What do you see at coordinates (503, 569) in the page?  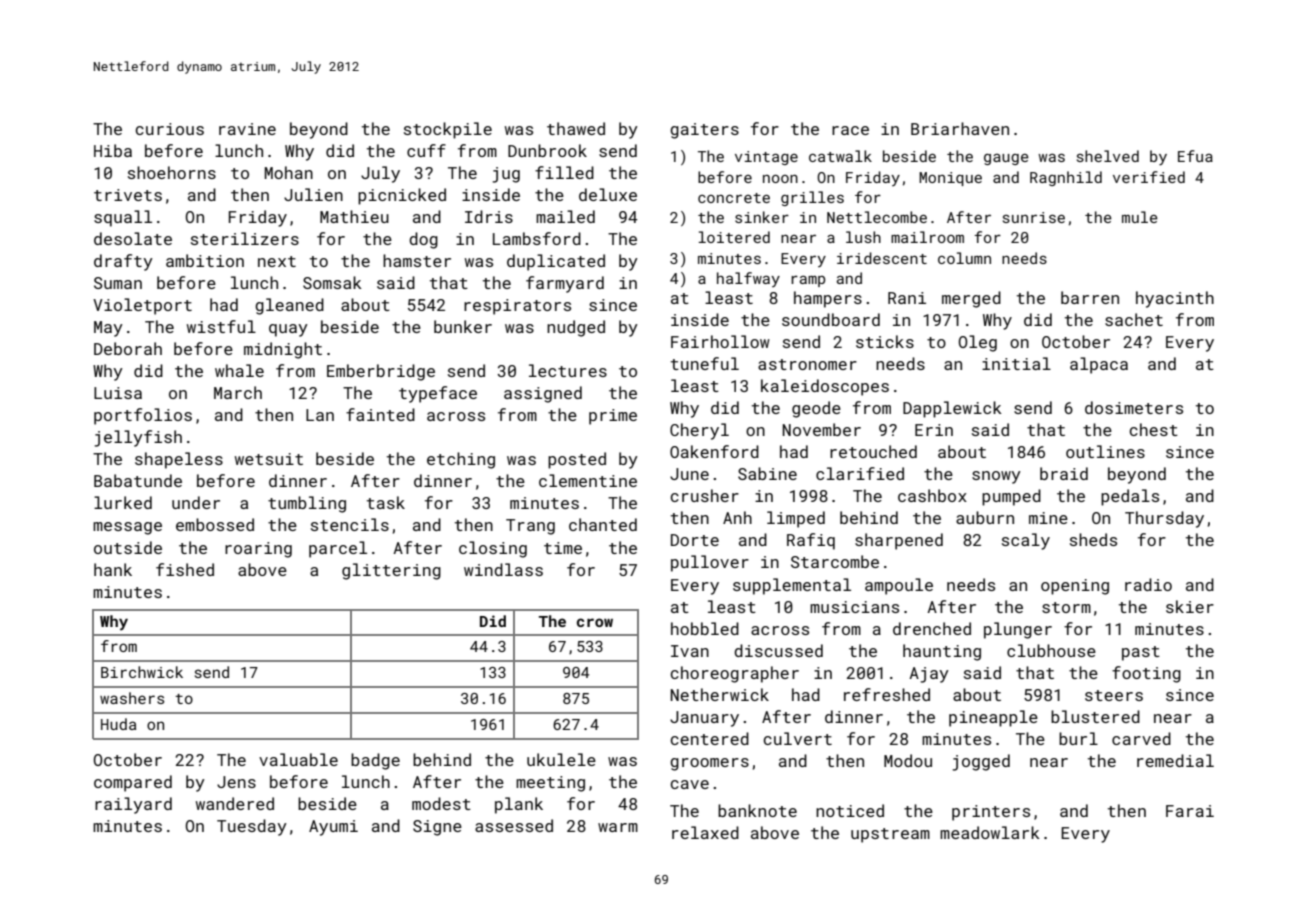 I see `windlass` at bounding box center [503, 569].
